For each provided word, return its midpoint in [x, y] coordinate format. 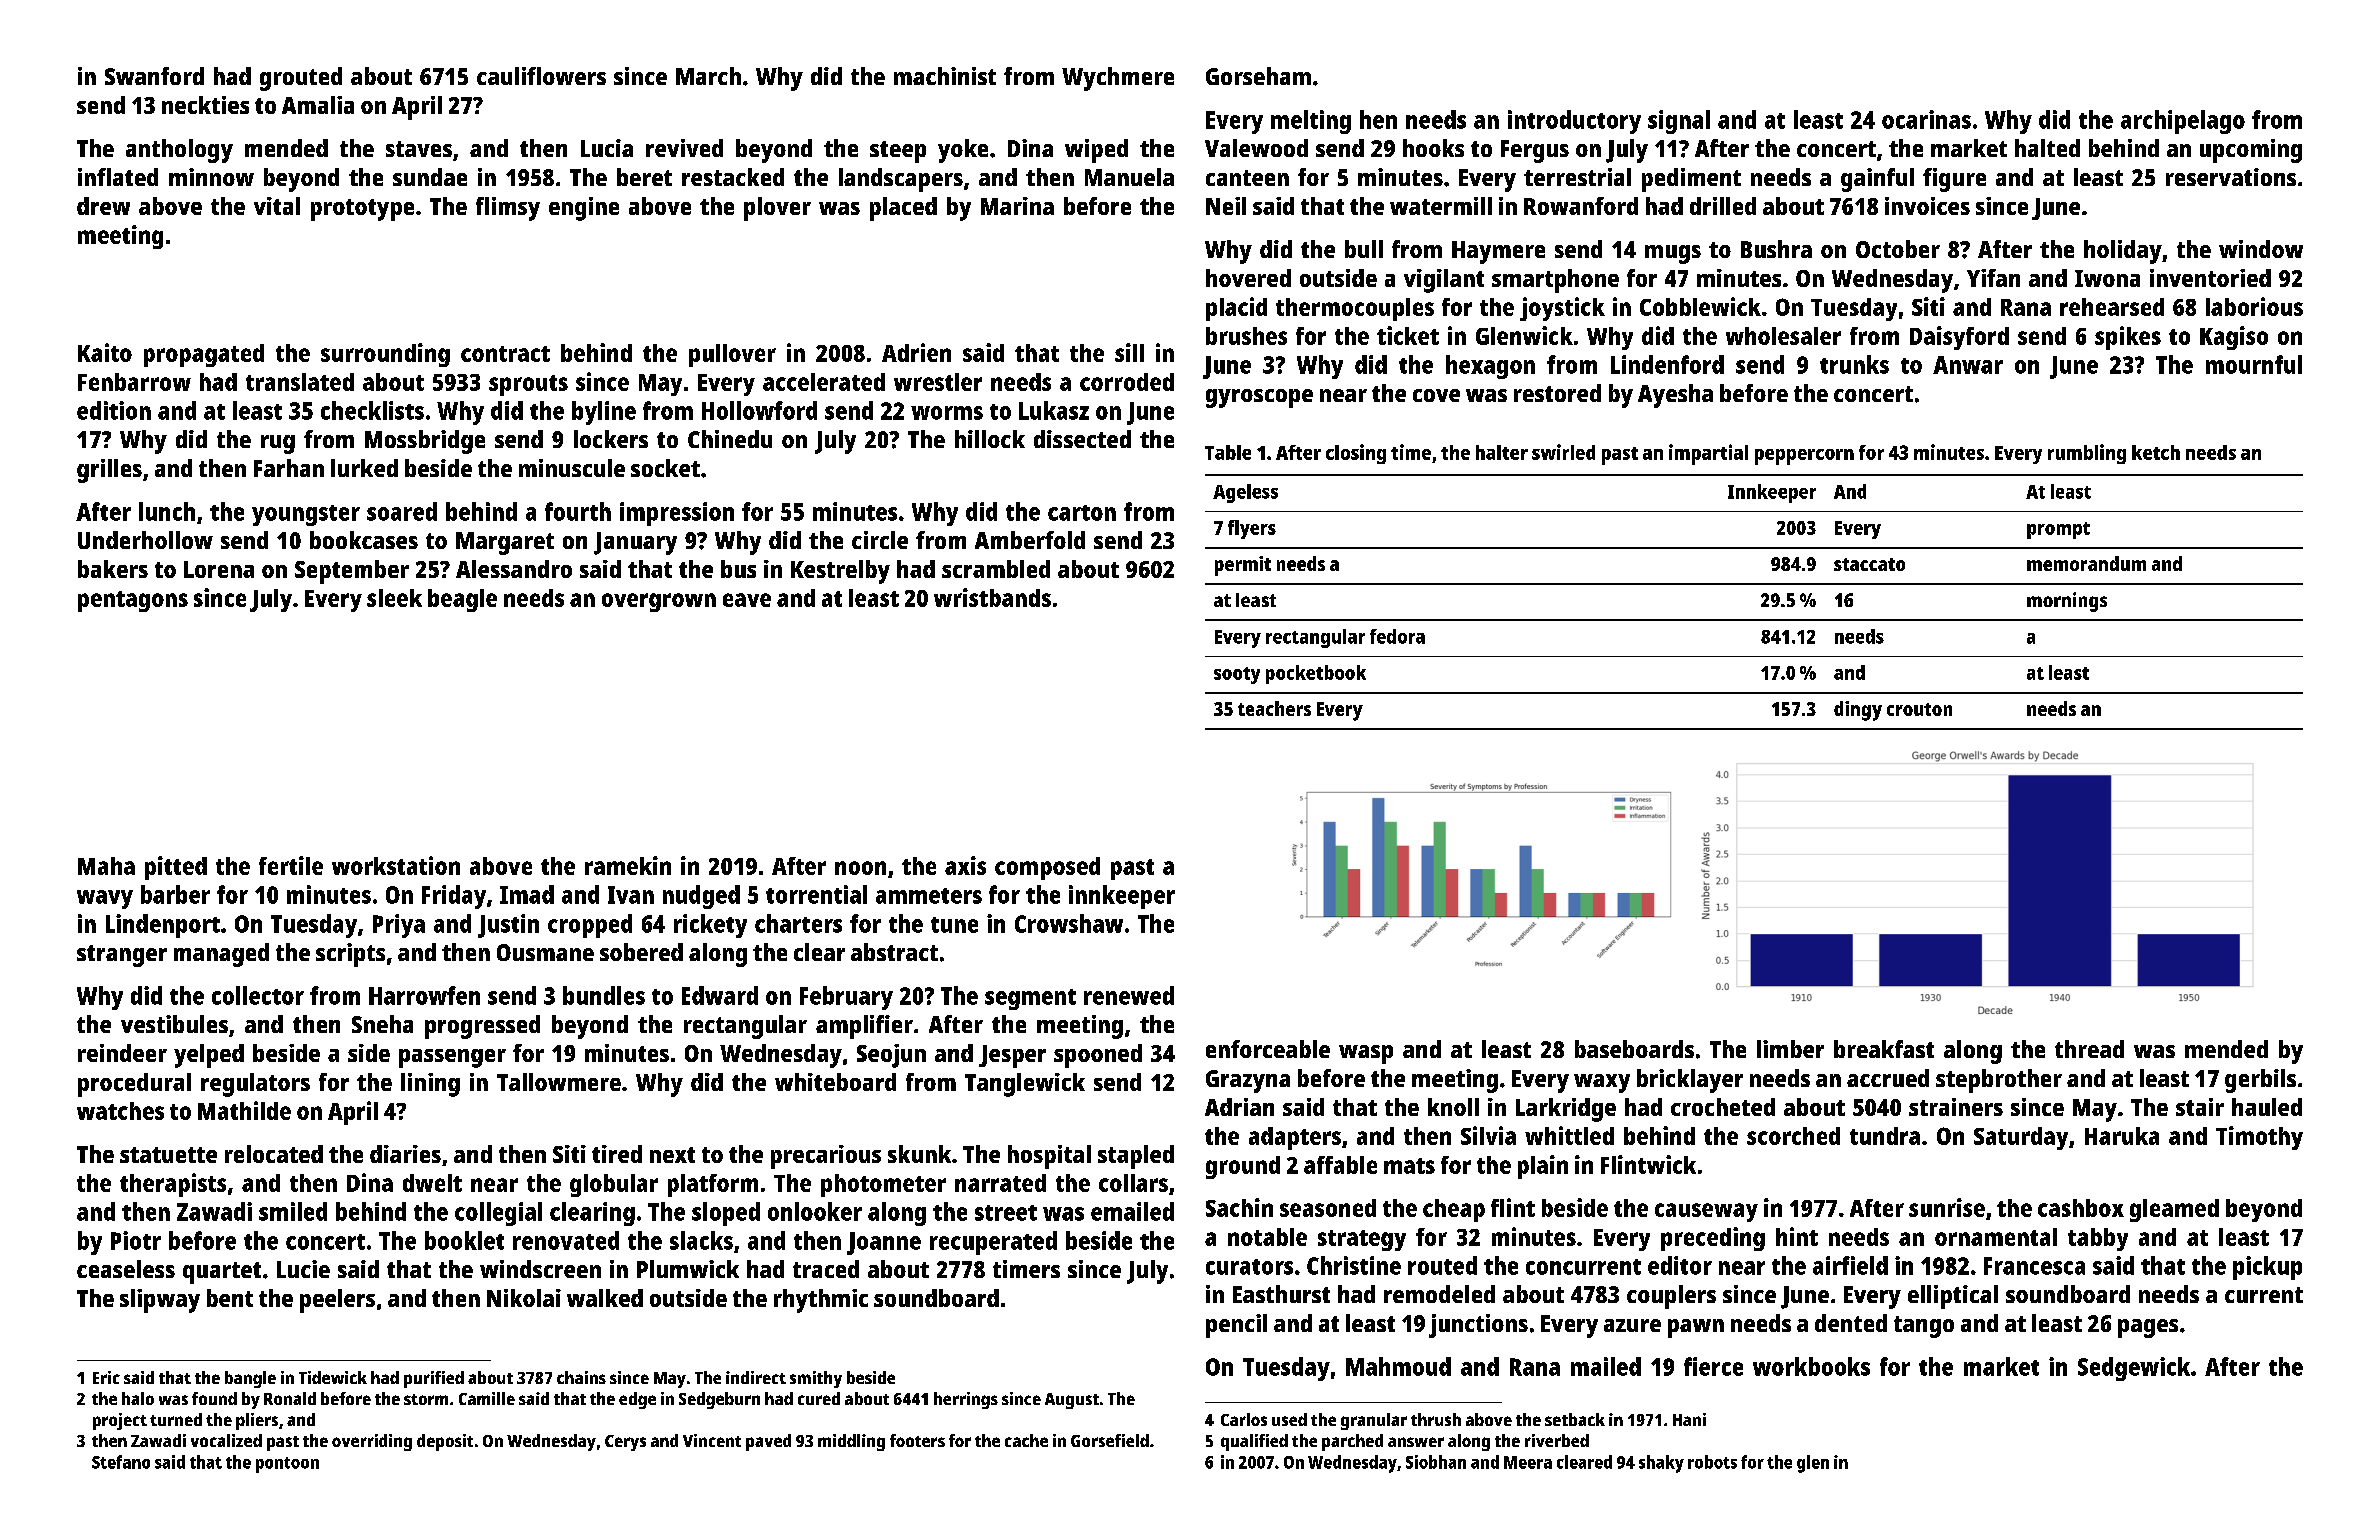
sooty [1237, 675]
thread [2089, 1049]
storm [426, 1399]
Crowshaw [1069, 923]
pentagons [133, 601]
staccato [1869, 564]
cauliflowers [541, 76]
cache [1026, 1440]
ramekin [628, 865]
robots [1712, 1462]
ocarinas [1926, 119]
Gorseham [1258, 76]
